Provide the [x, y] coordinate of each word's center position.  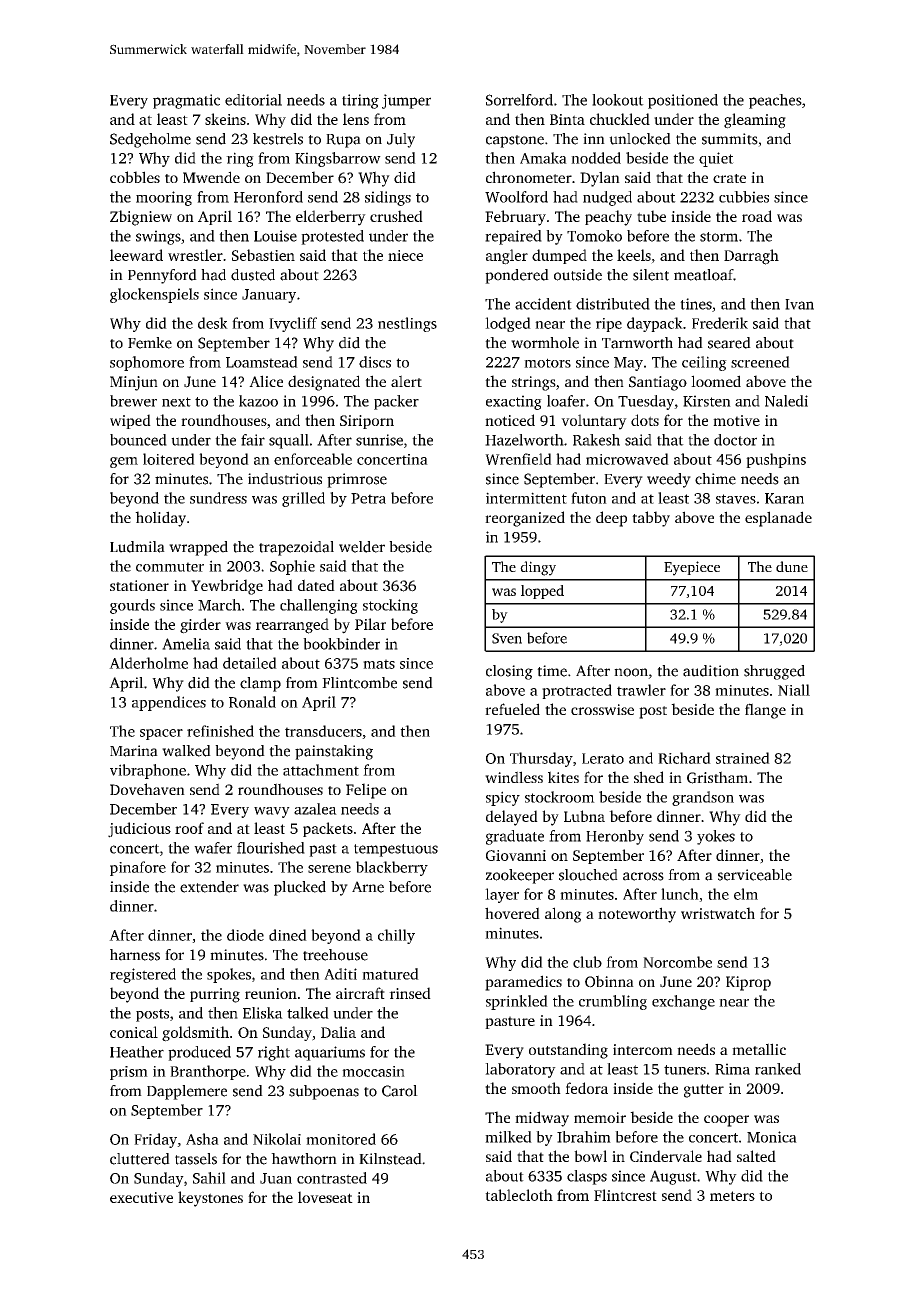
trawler [641, 690]
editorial [253, 100]
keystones [210, 1199]
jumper [406, 101]
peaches [775, 101]
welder [362, 547]
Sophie [292, 567]
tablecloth [519, 1195]
